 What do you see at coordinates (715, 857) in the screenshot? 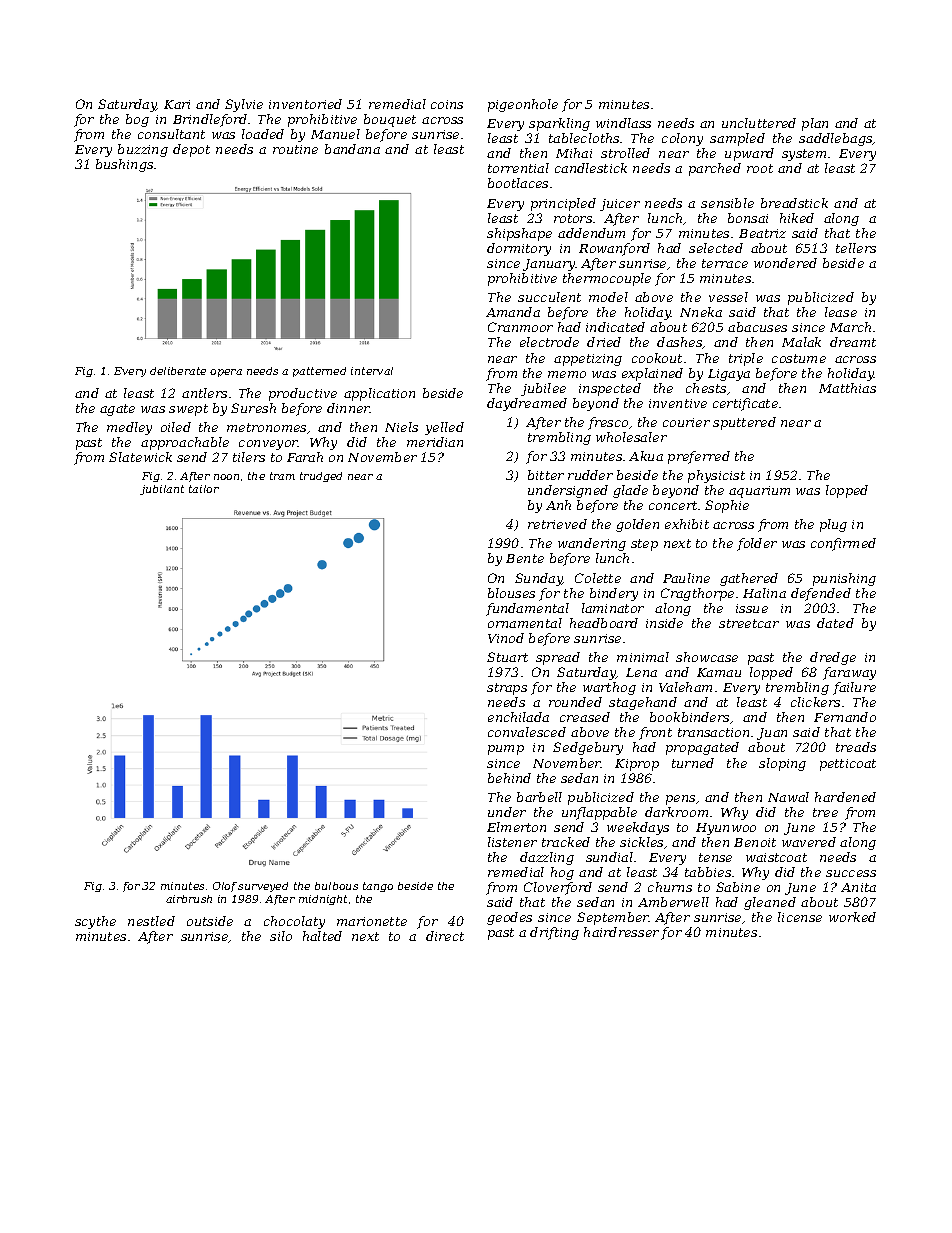
I see `tense` at bounding box center [715, 857].
